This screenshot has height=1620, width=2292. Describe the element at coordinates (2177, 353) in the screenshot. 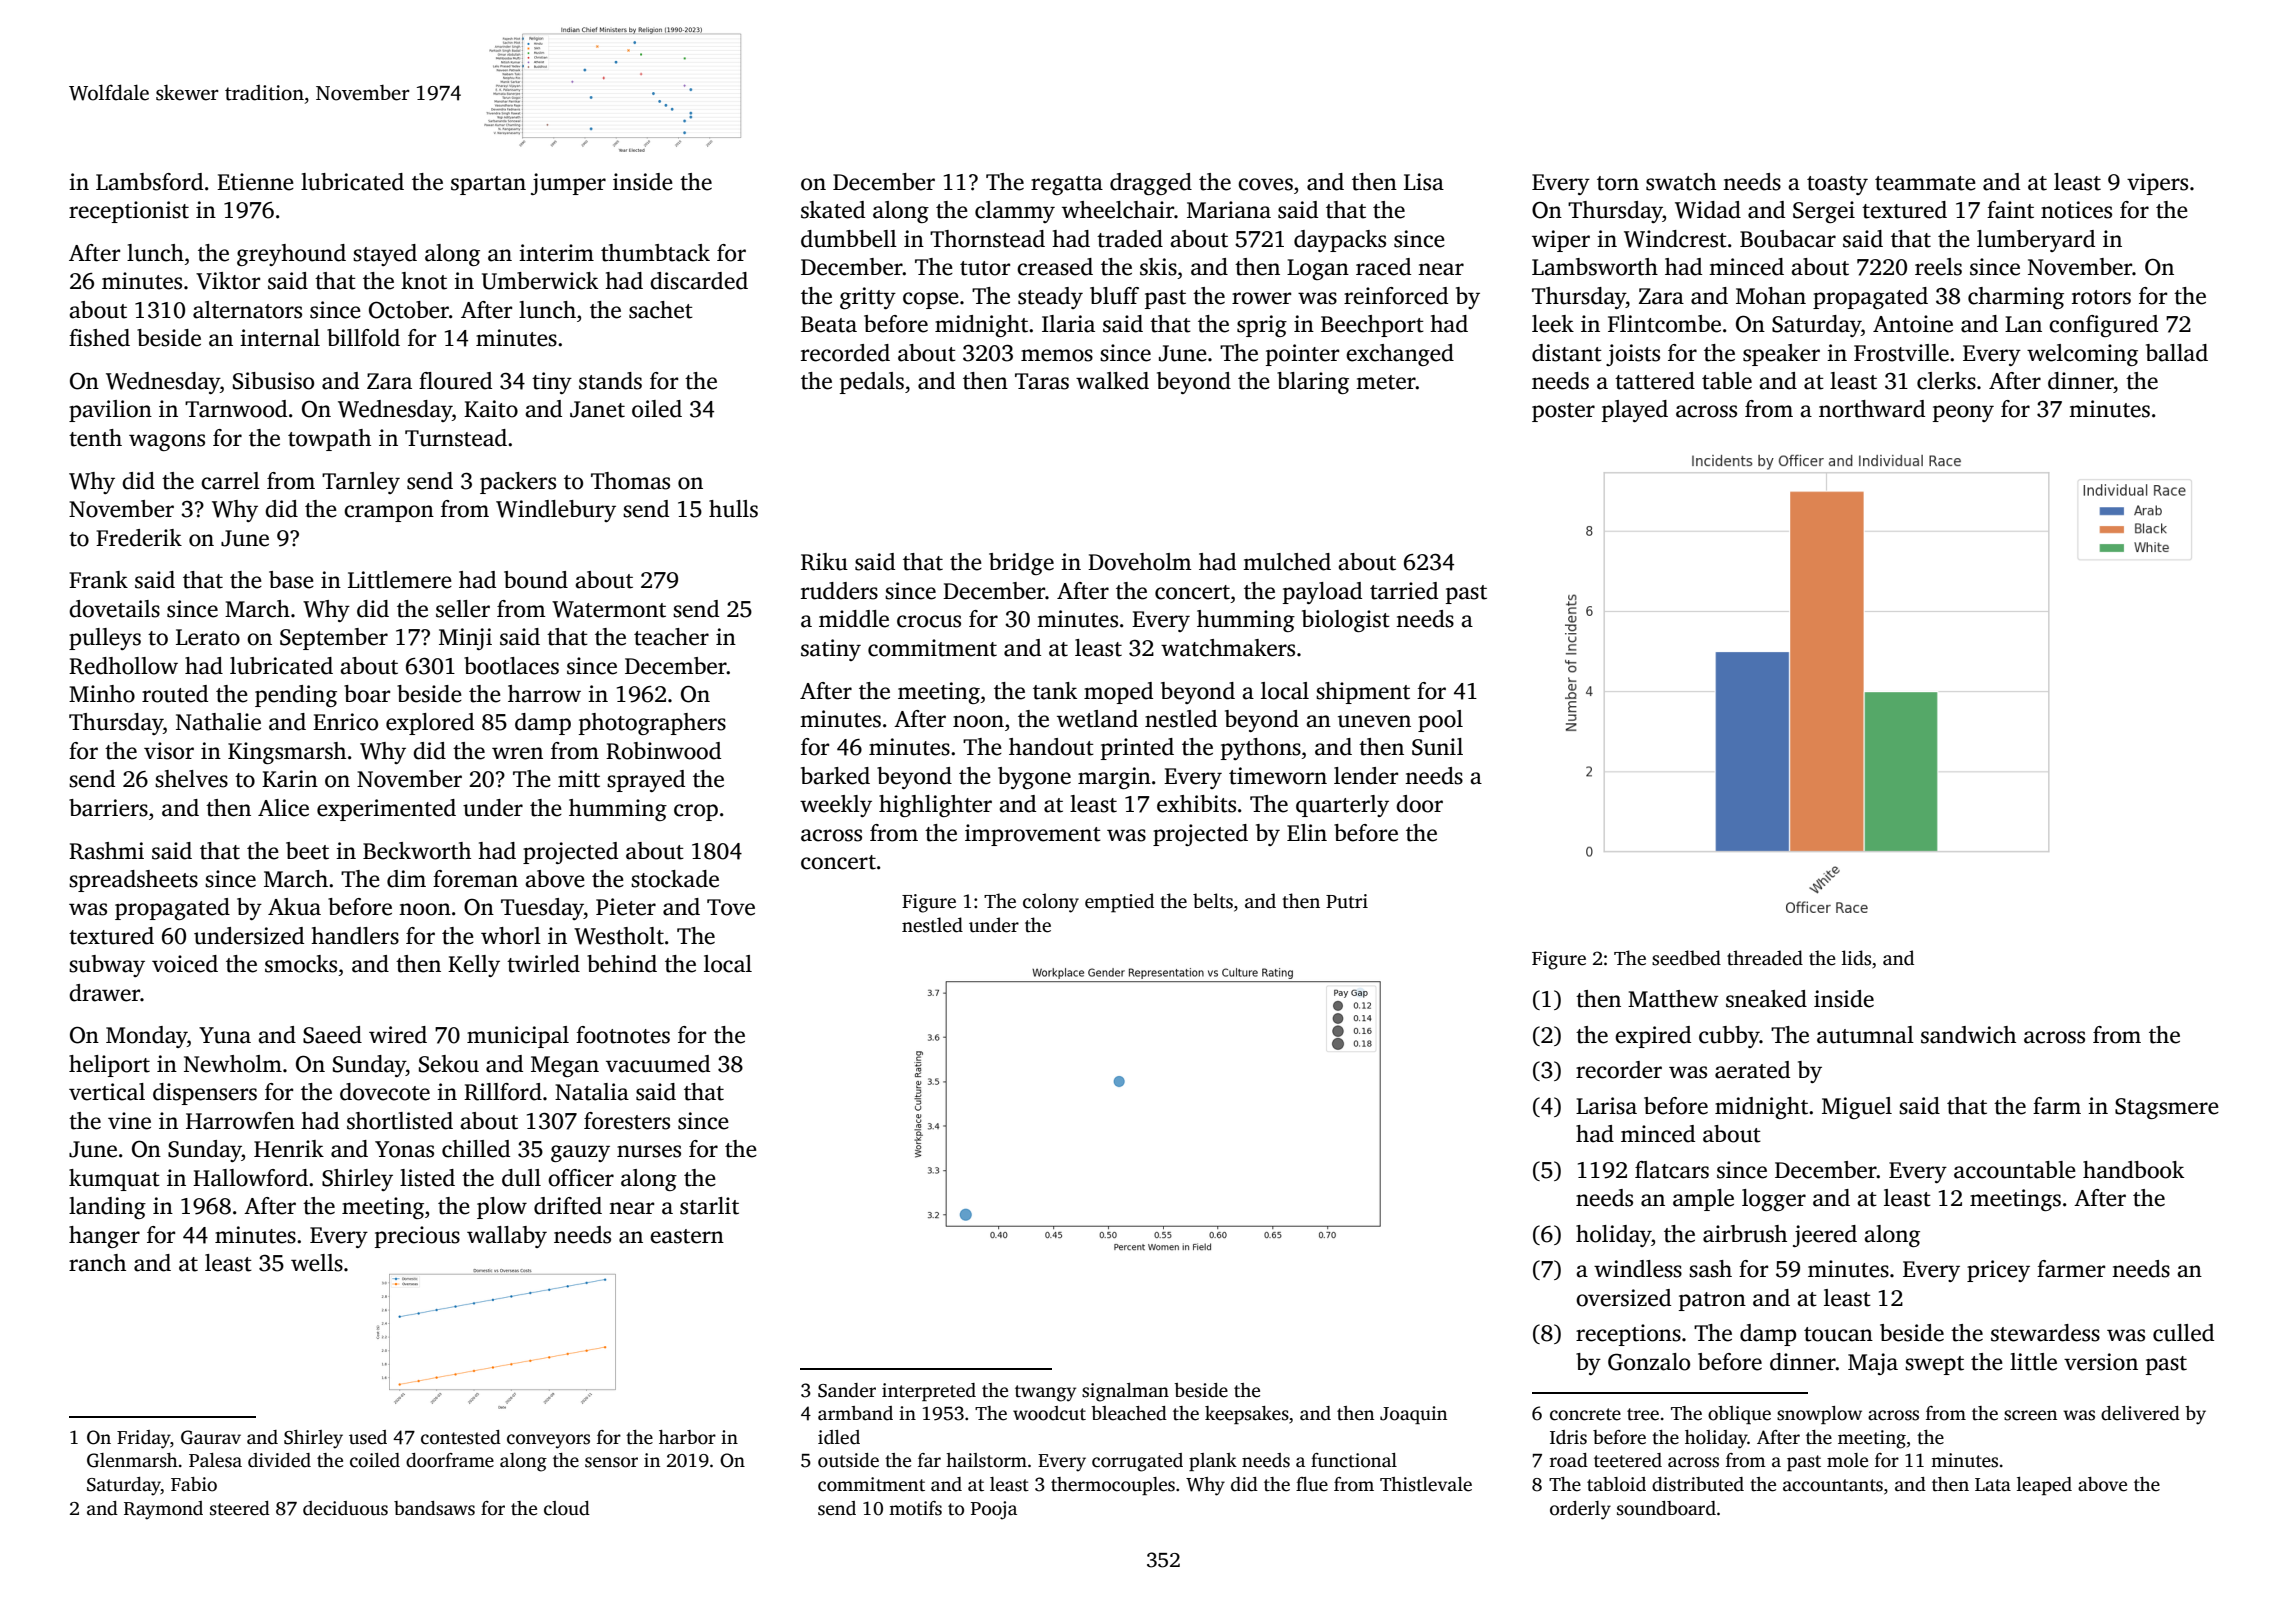

I see `ballad` at that location.
